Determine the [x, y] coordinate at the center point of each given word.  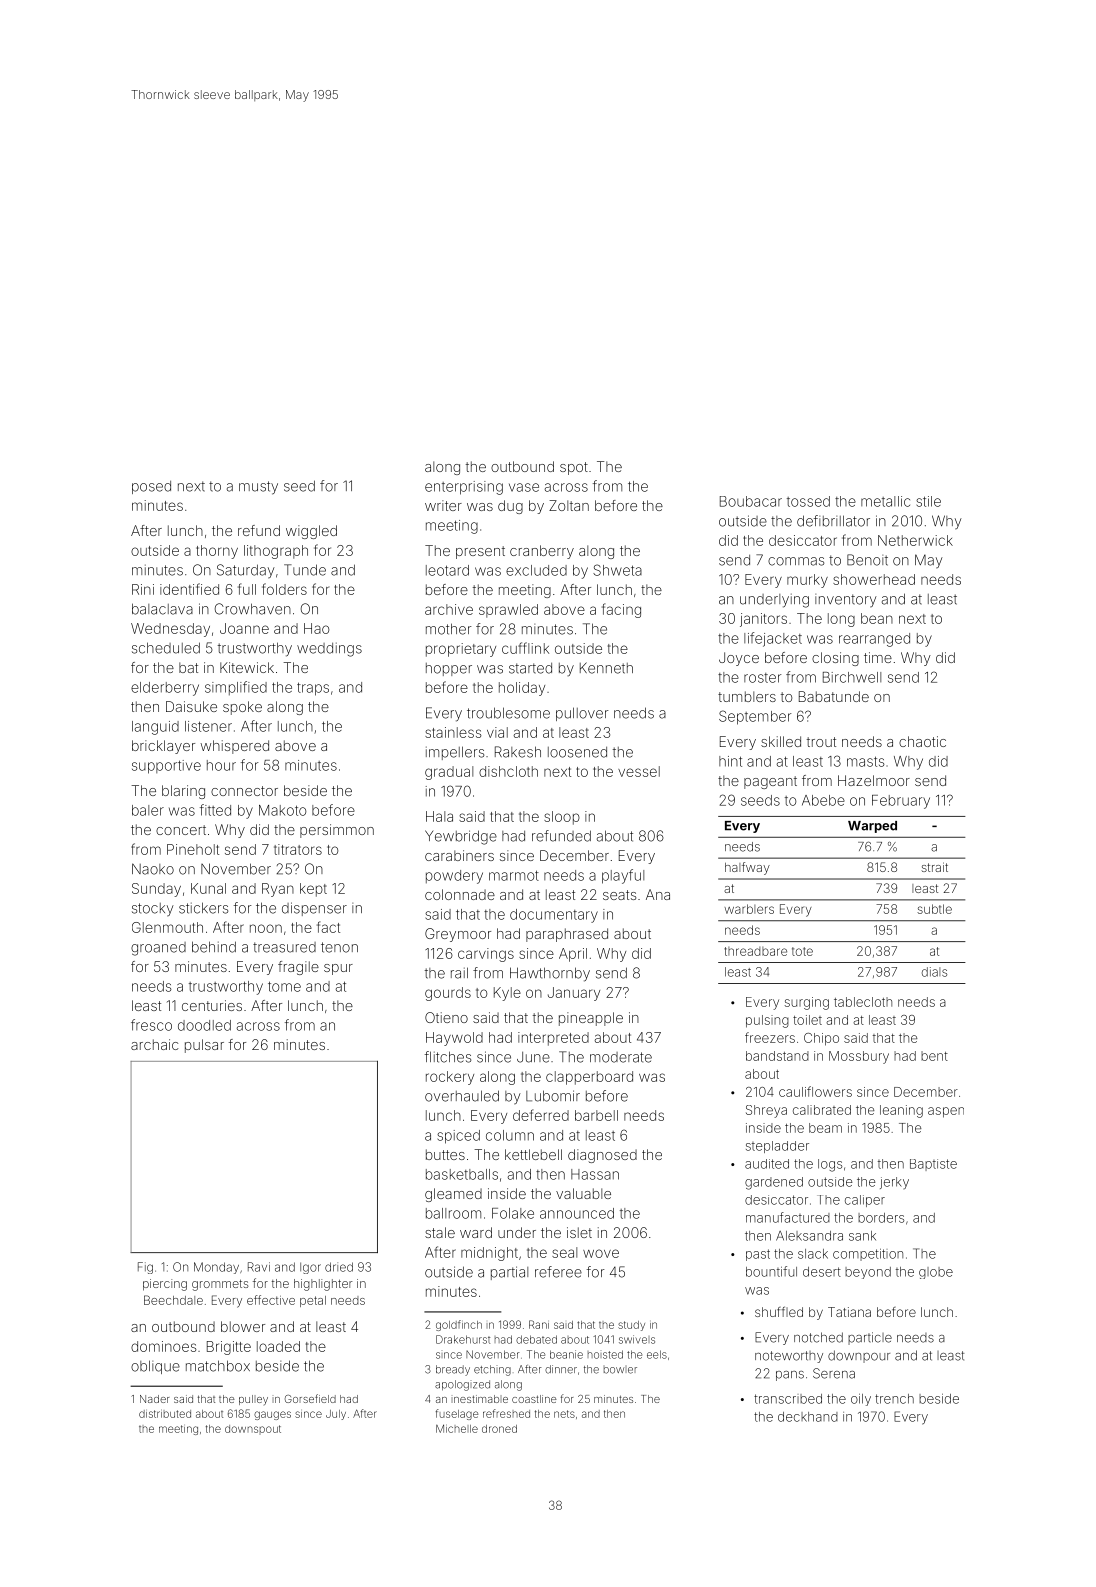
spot [574, 468]
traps [313, 689]
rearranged [874, 640]
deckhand [808, 1417]
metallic [885, 501]
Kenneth [606, 668]
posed [151, 487]
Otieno [446, 1017]
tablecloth [863, 1002]
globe [936, 1273]
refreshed [506, 1413]
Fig [145, 1268]
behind [214, 947]
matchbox [218, 1366]
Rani [539, 1324]
